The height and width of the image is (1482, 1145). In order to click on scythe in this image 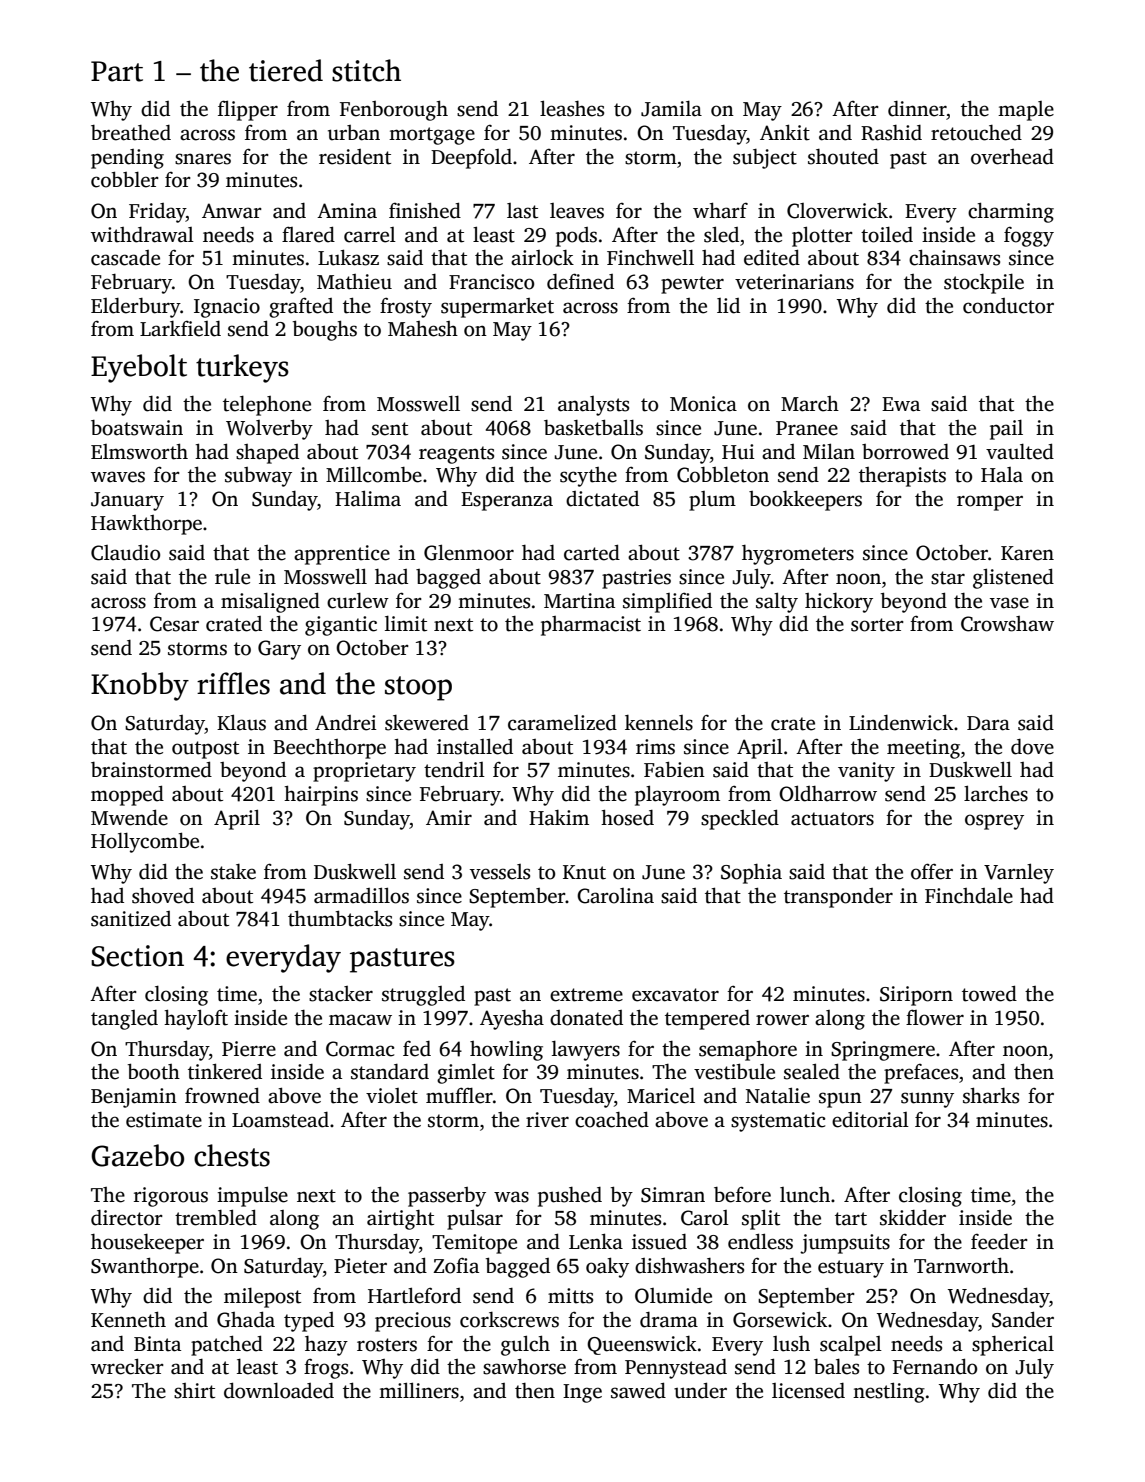, I will do `click(588, 477)`.
